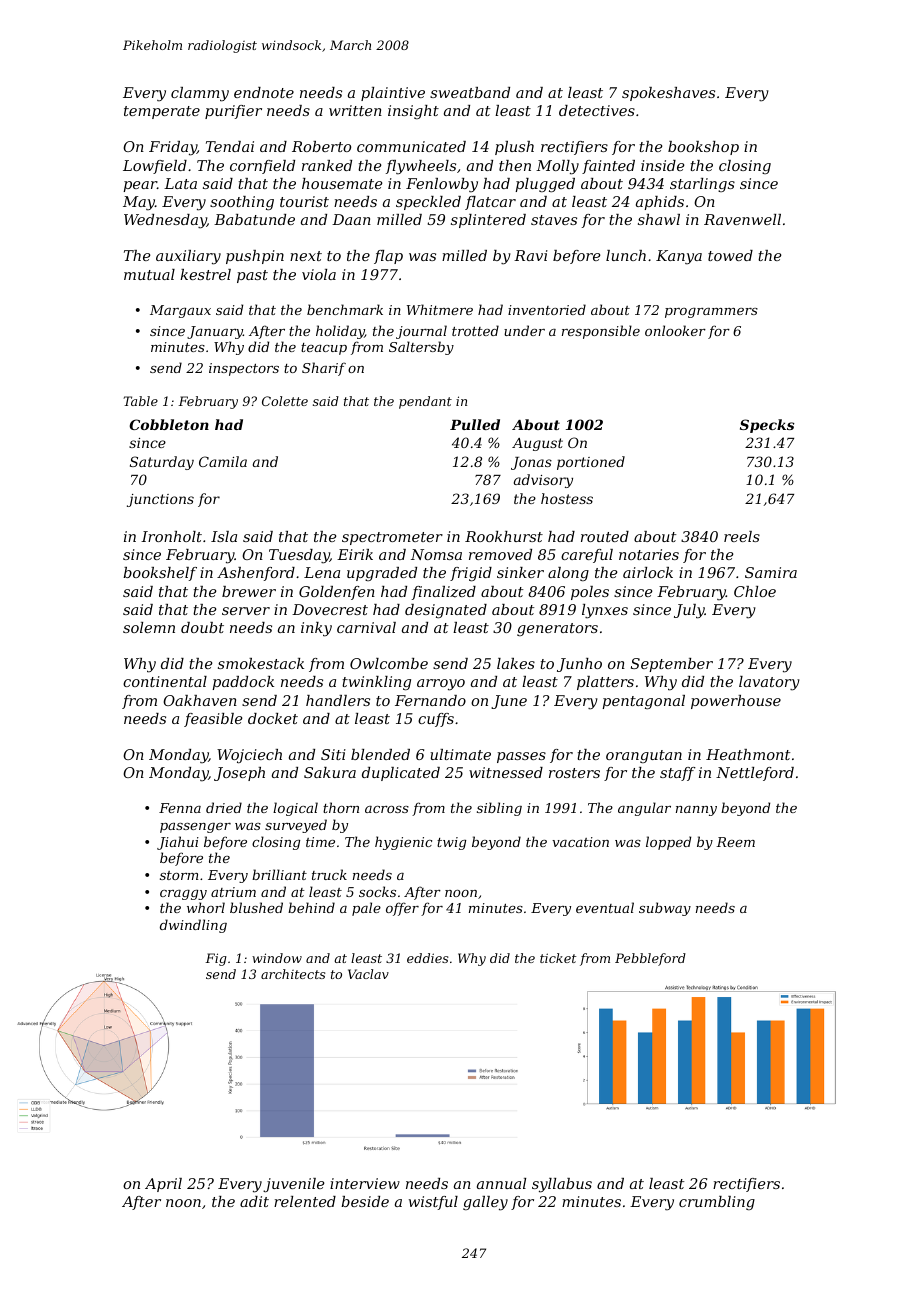 The width and height of the image is (924, 1308). Describe the element at coordinates (180, 311) in the image. I see `Margaux` at that location.
